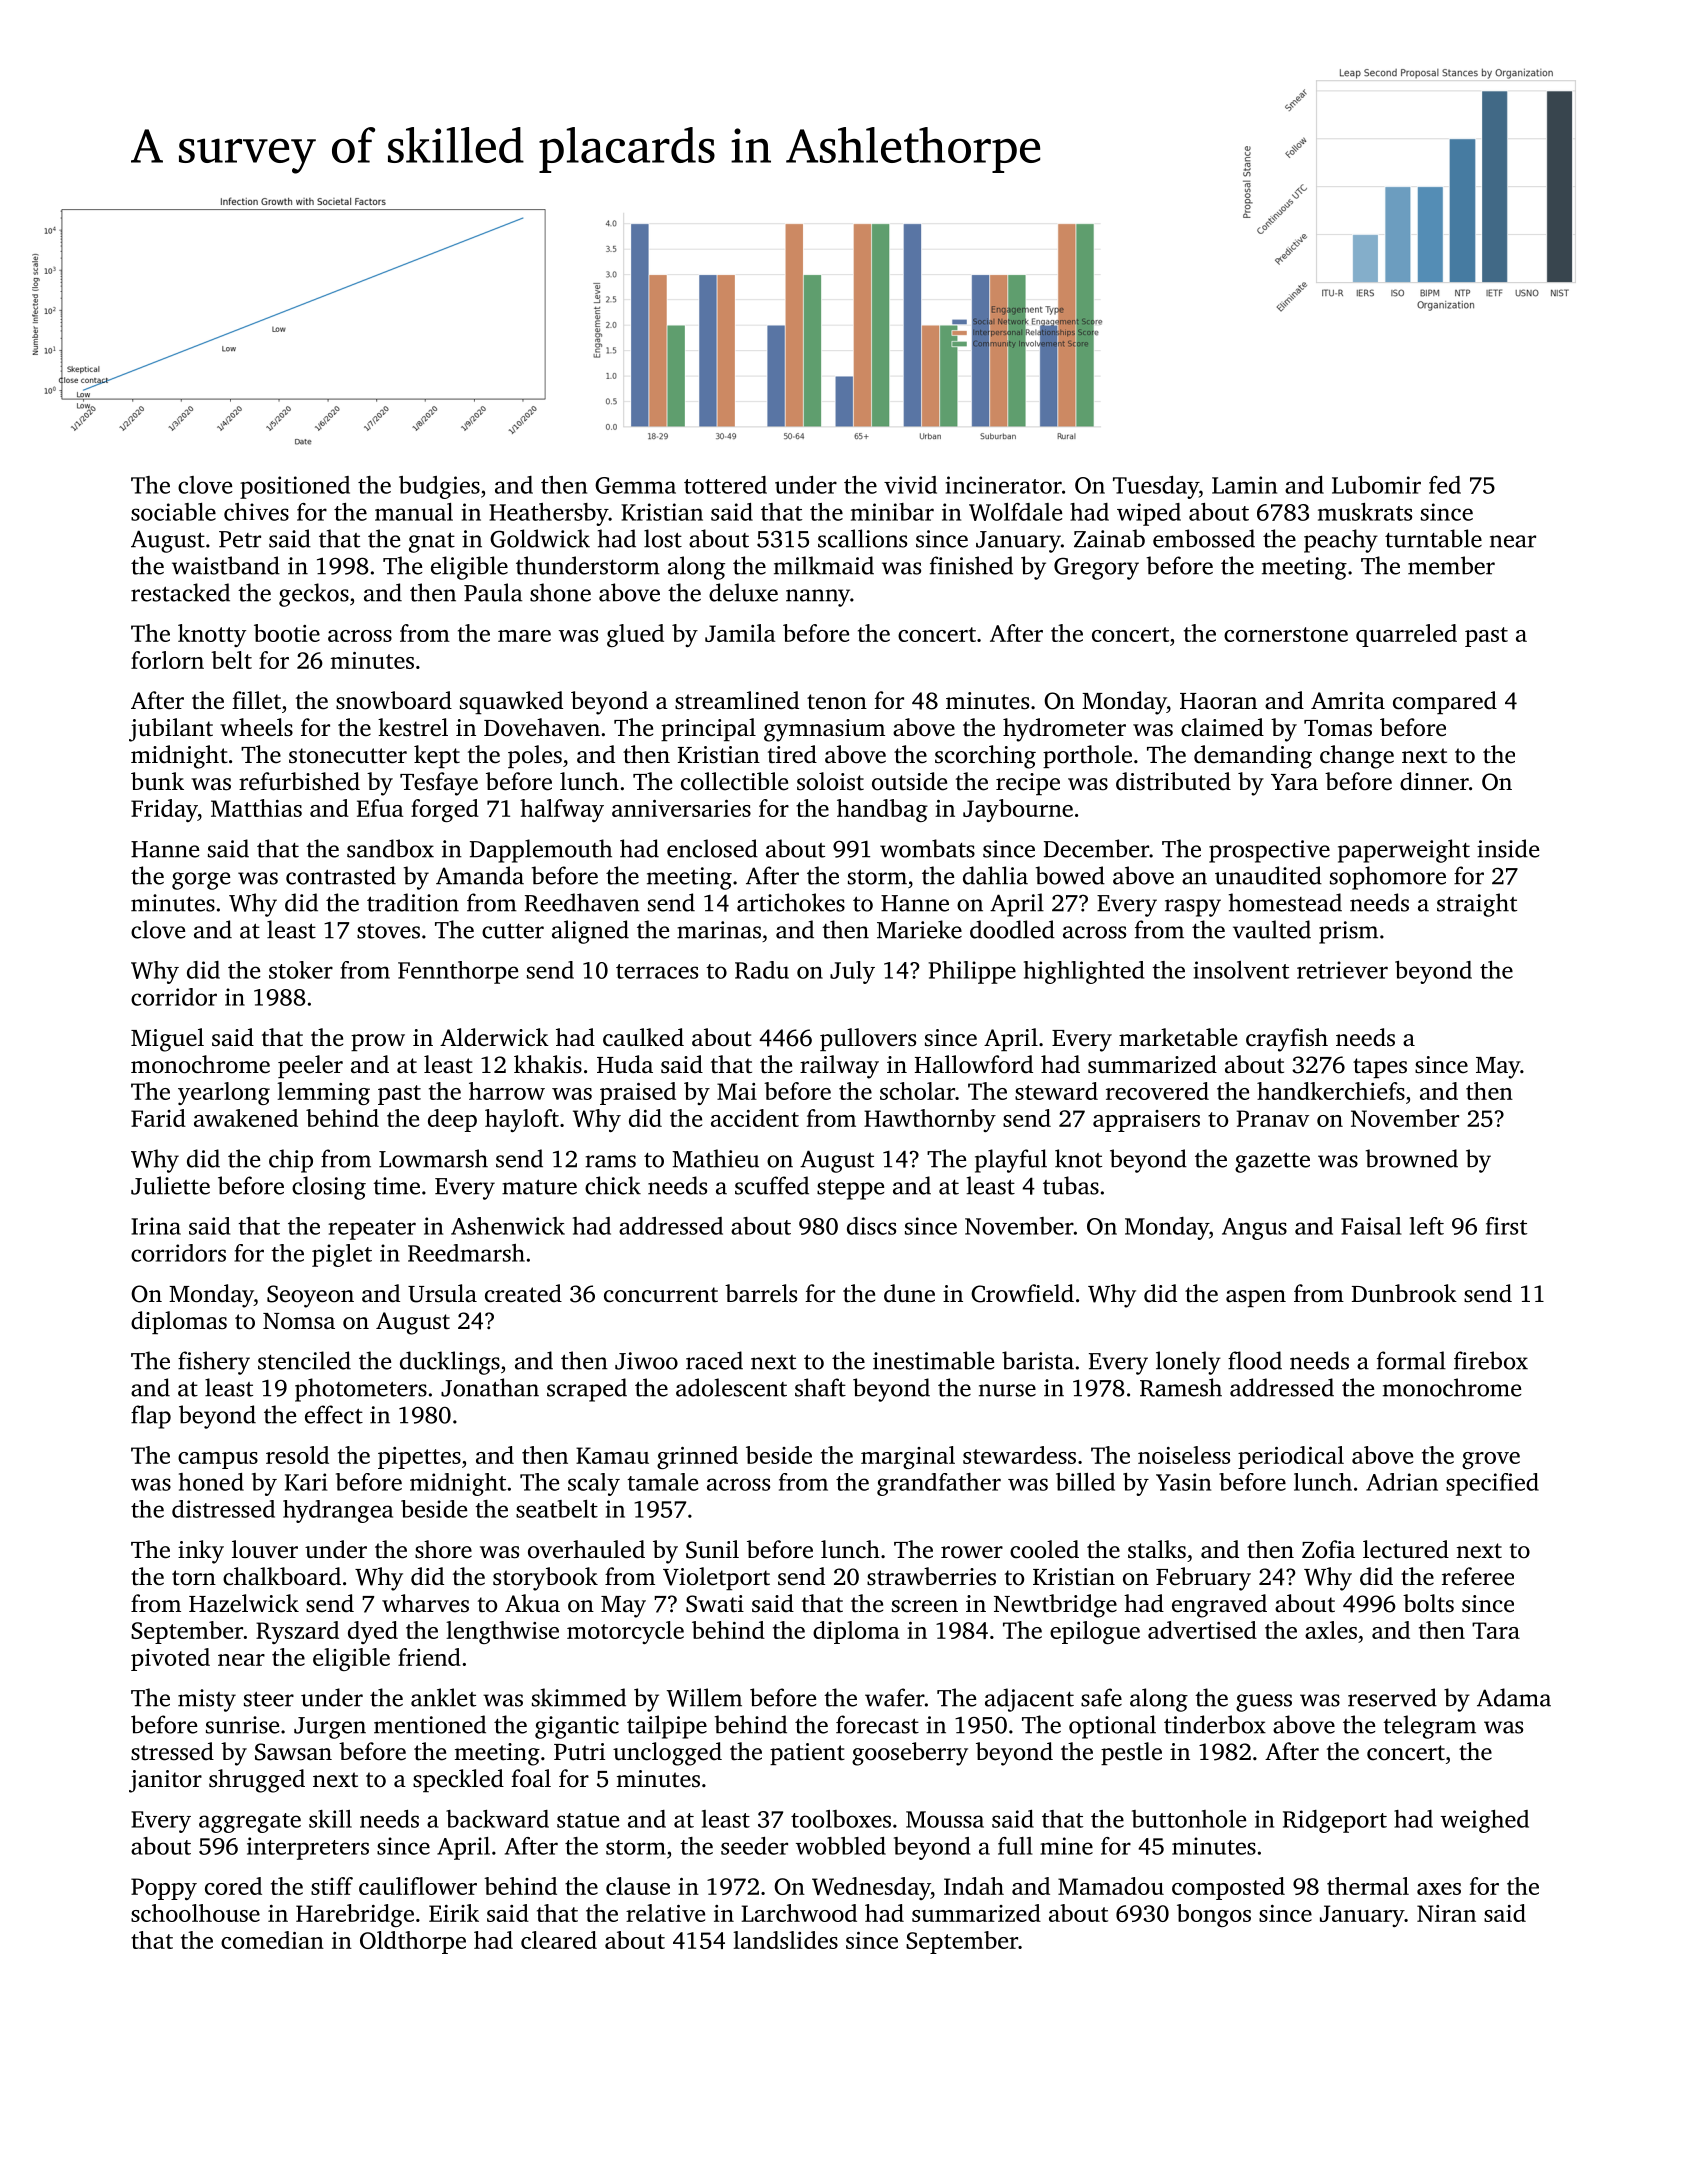  Describe the element at coordinates (841, 1819) in the screenshot. I see `toolboxes` at that location.
